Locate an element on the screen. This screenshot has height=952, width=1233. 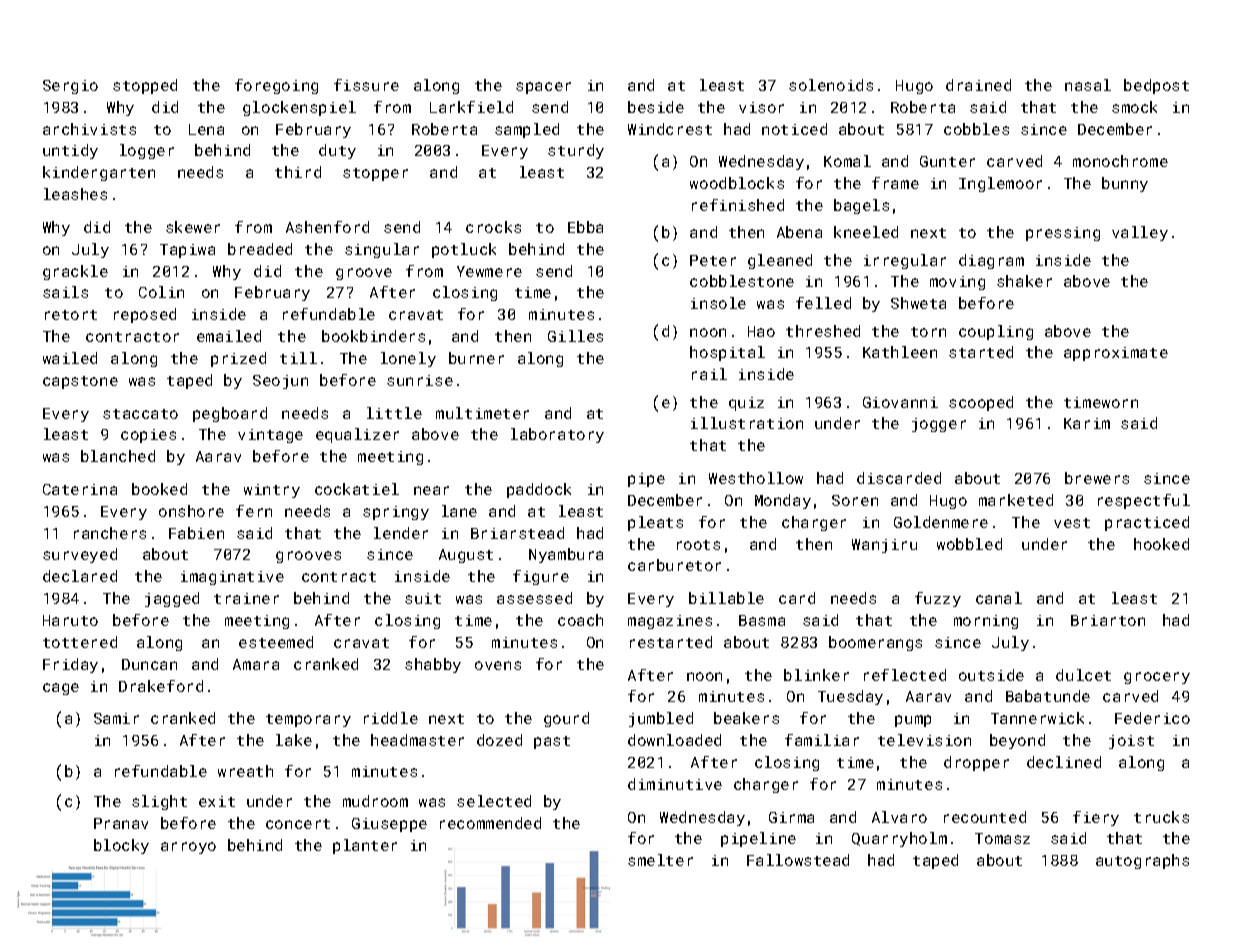
fissure is located at coordinates (366, 85).
